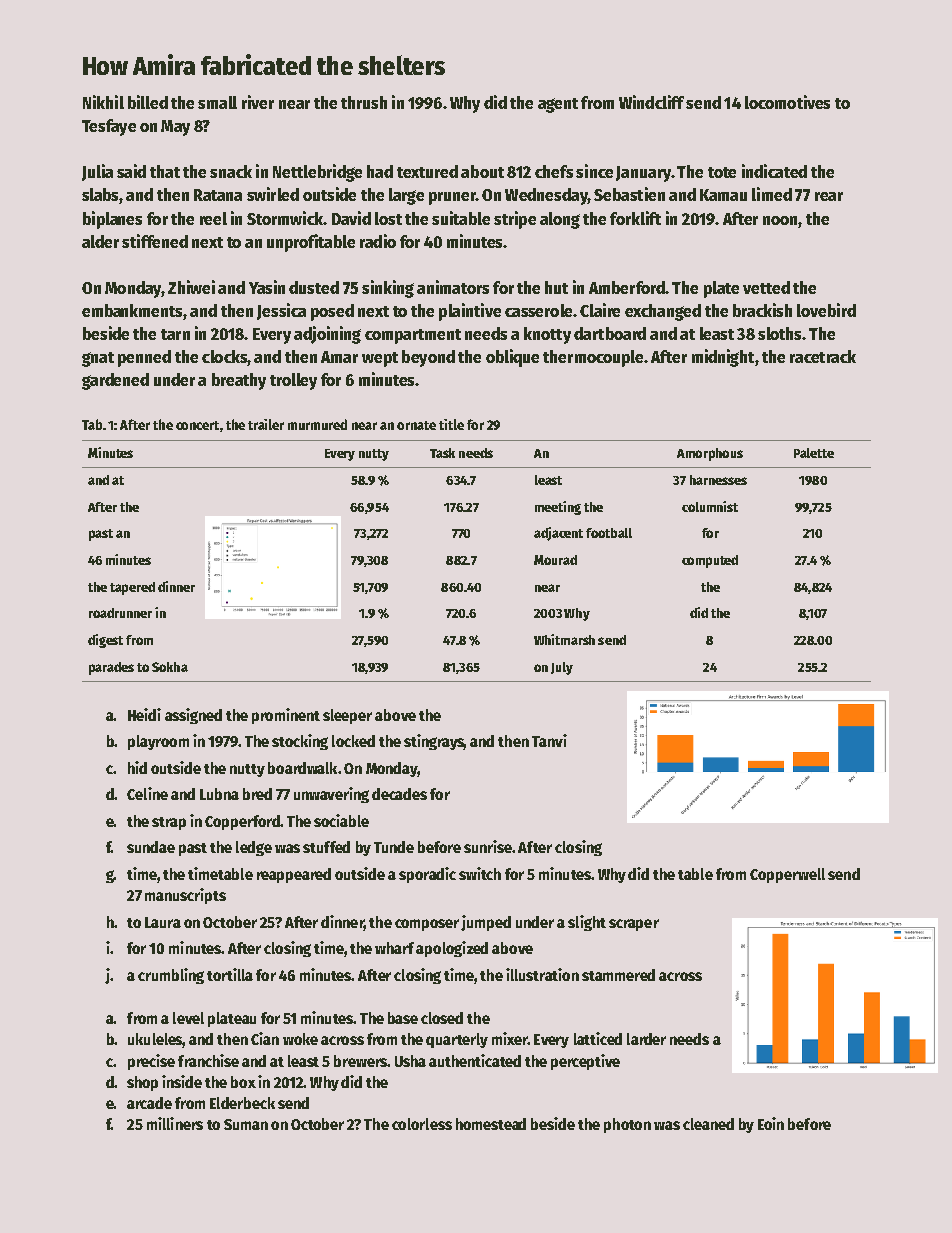 This screenshot has height=1233, width=952. What do you see at coordinates (364, 102) in the screenshot?
I see `thrush` at bounding box center [364, 102].
